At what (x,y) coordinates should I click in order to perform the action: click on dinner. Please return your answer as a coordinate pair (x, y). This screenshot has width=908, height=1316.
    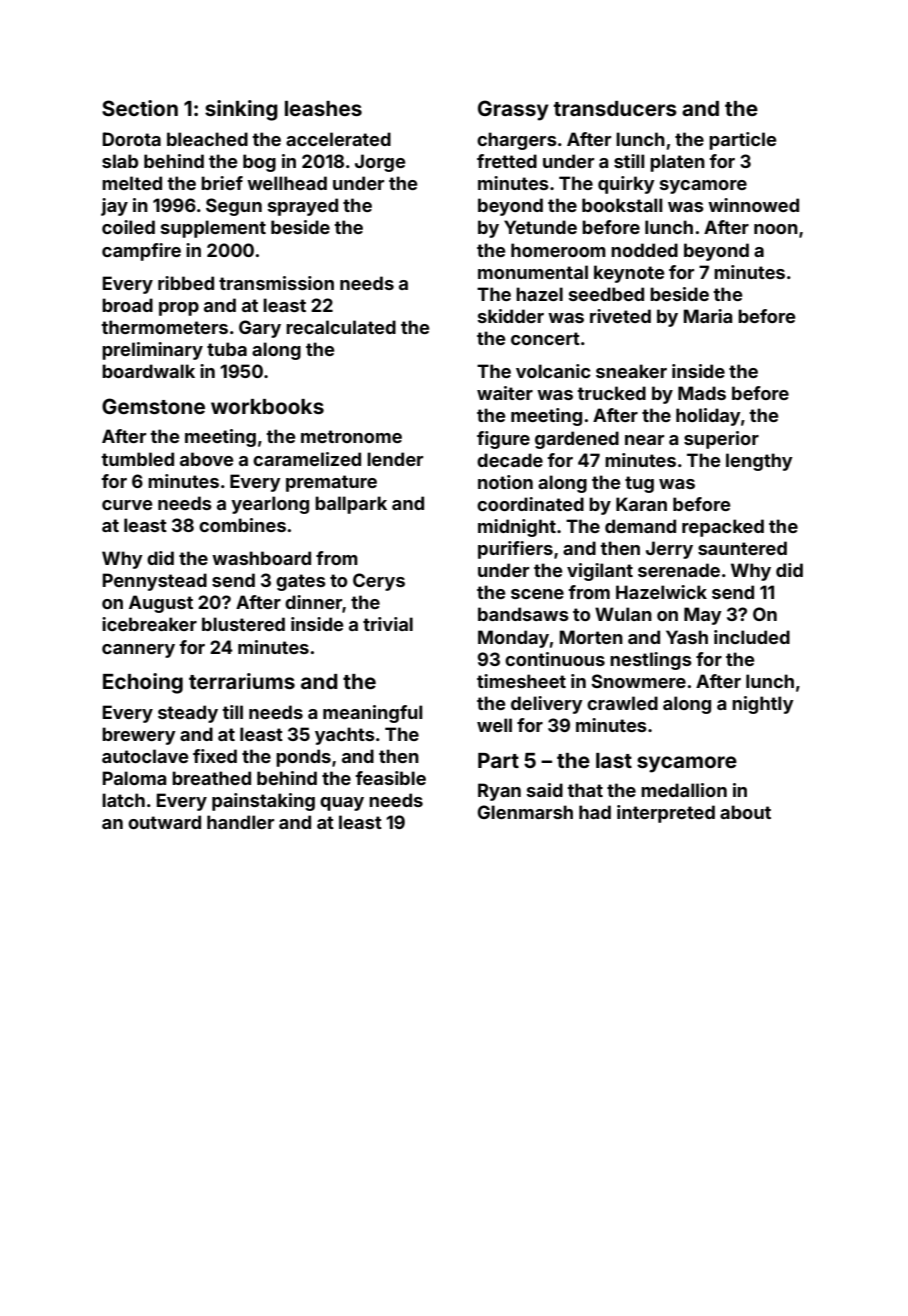
    Looking at the image, I should click on (313, 602).
